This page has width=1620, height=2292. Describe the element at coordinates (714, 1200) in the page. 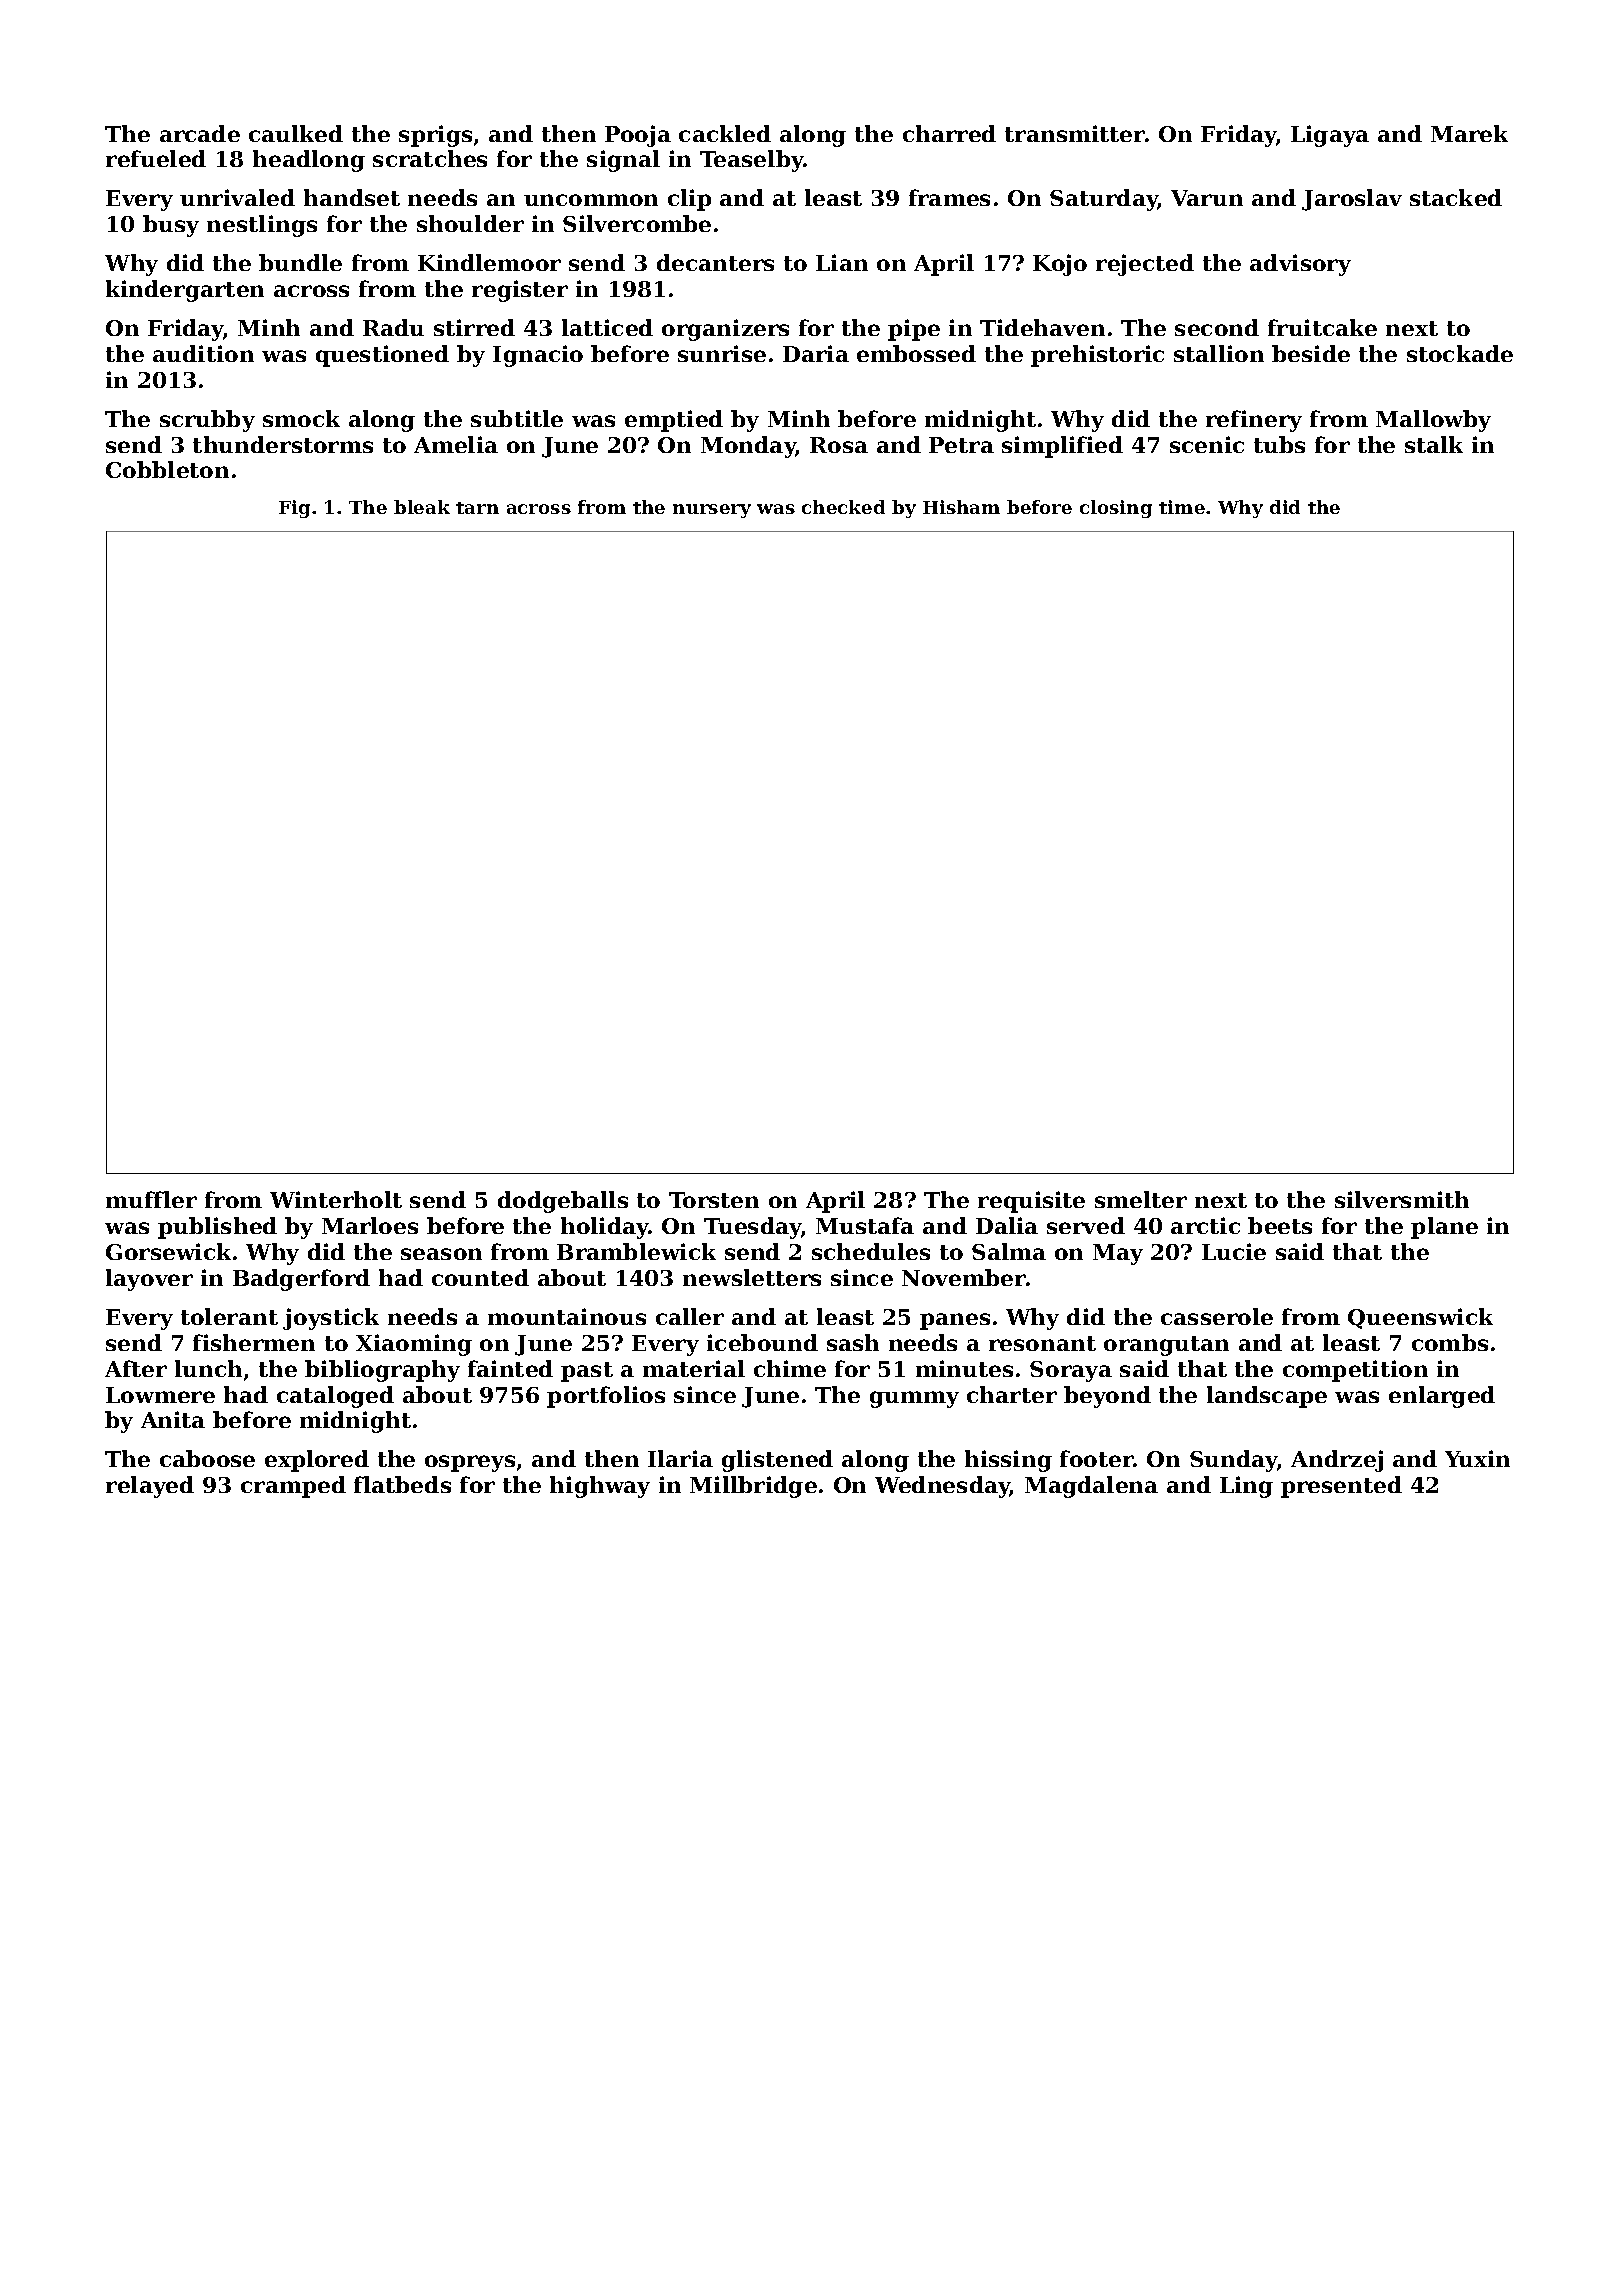

I see `Torsten` at that location.
